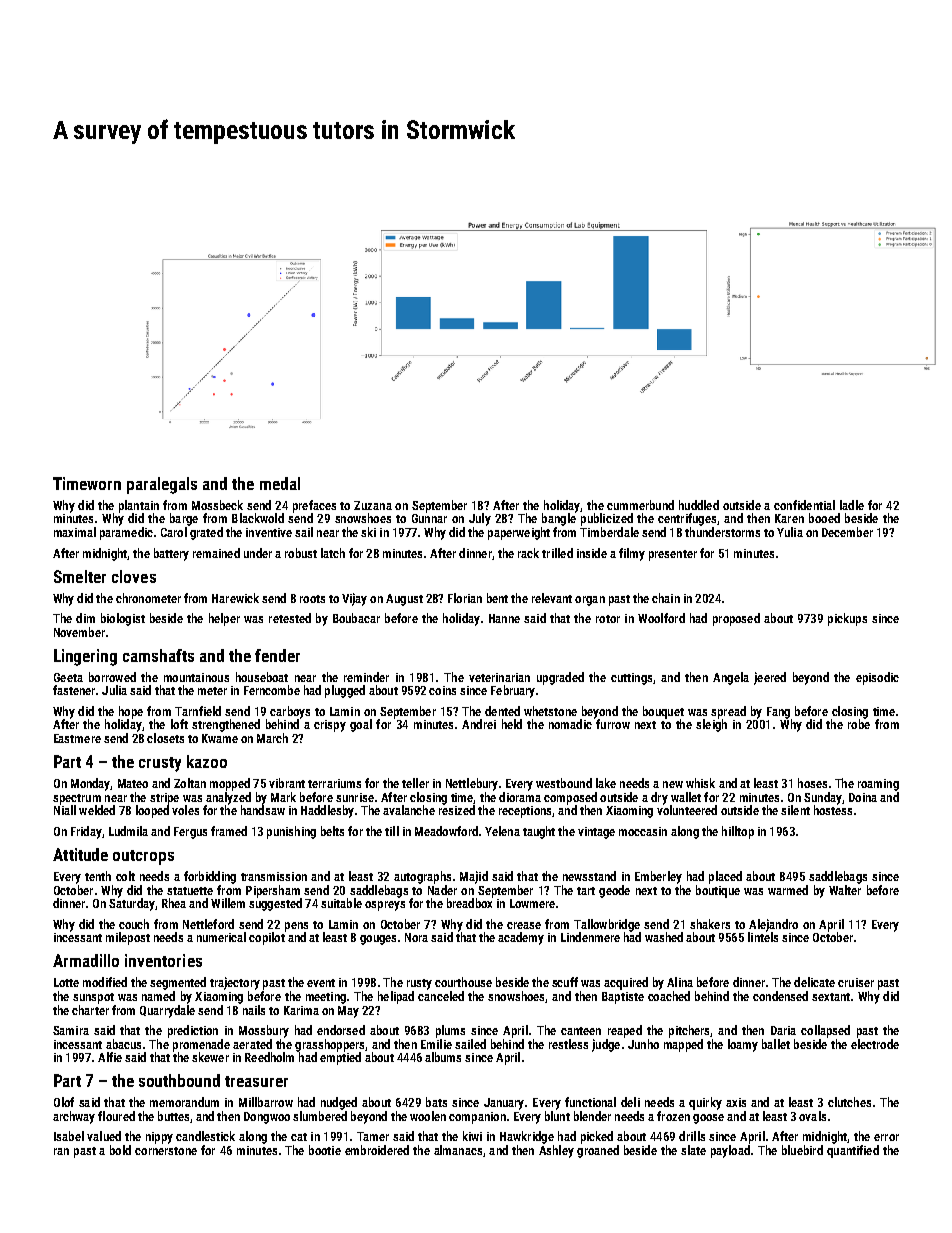 Image resolution: width=952 pixels, height=1233 pixels. What do you see at coordinates (166, 1151) in the screenshot?
I see `cornerstone` at bounding box center [166, 1151].
